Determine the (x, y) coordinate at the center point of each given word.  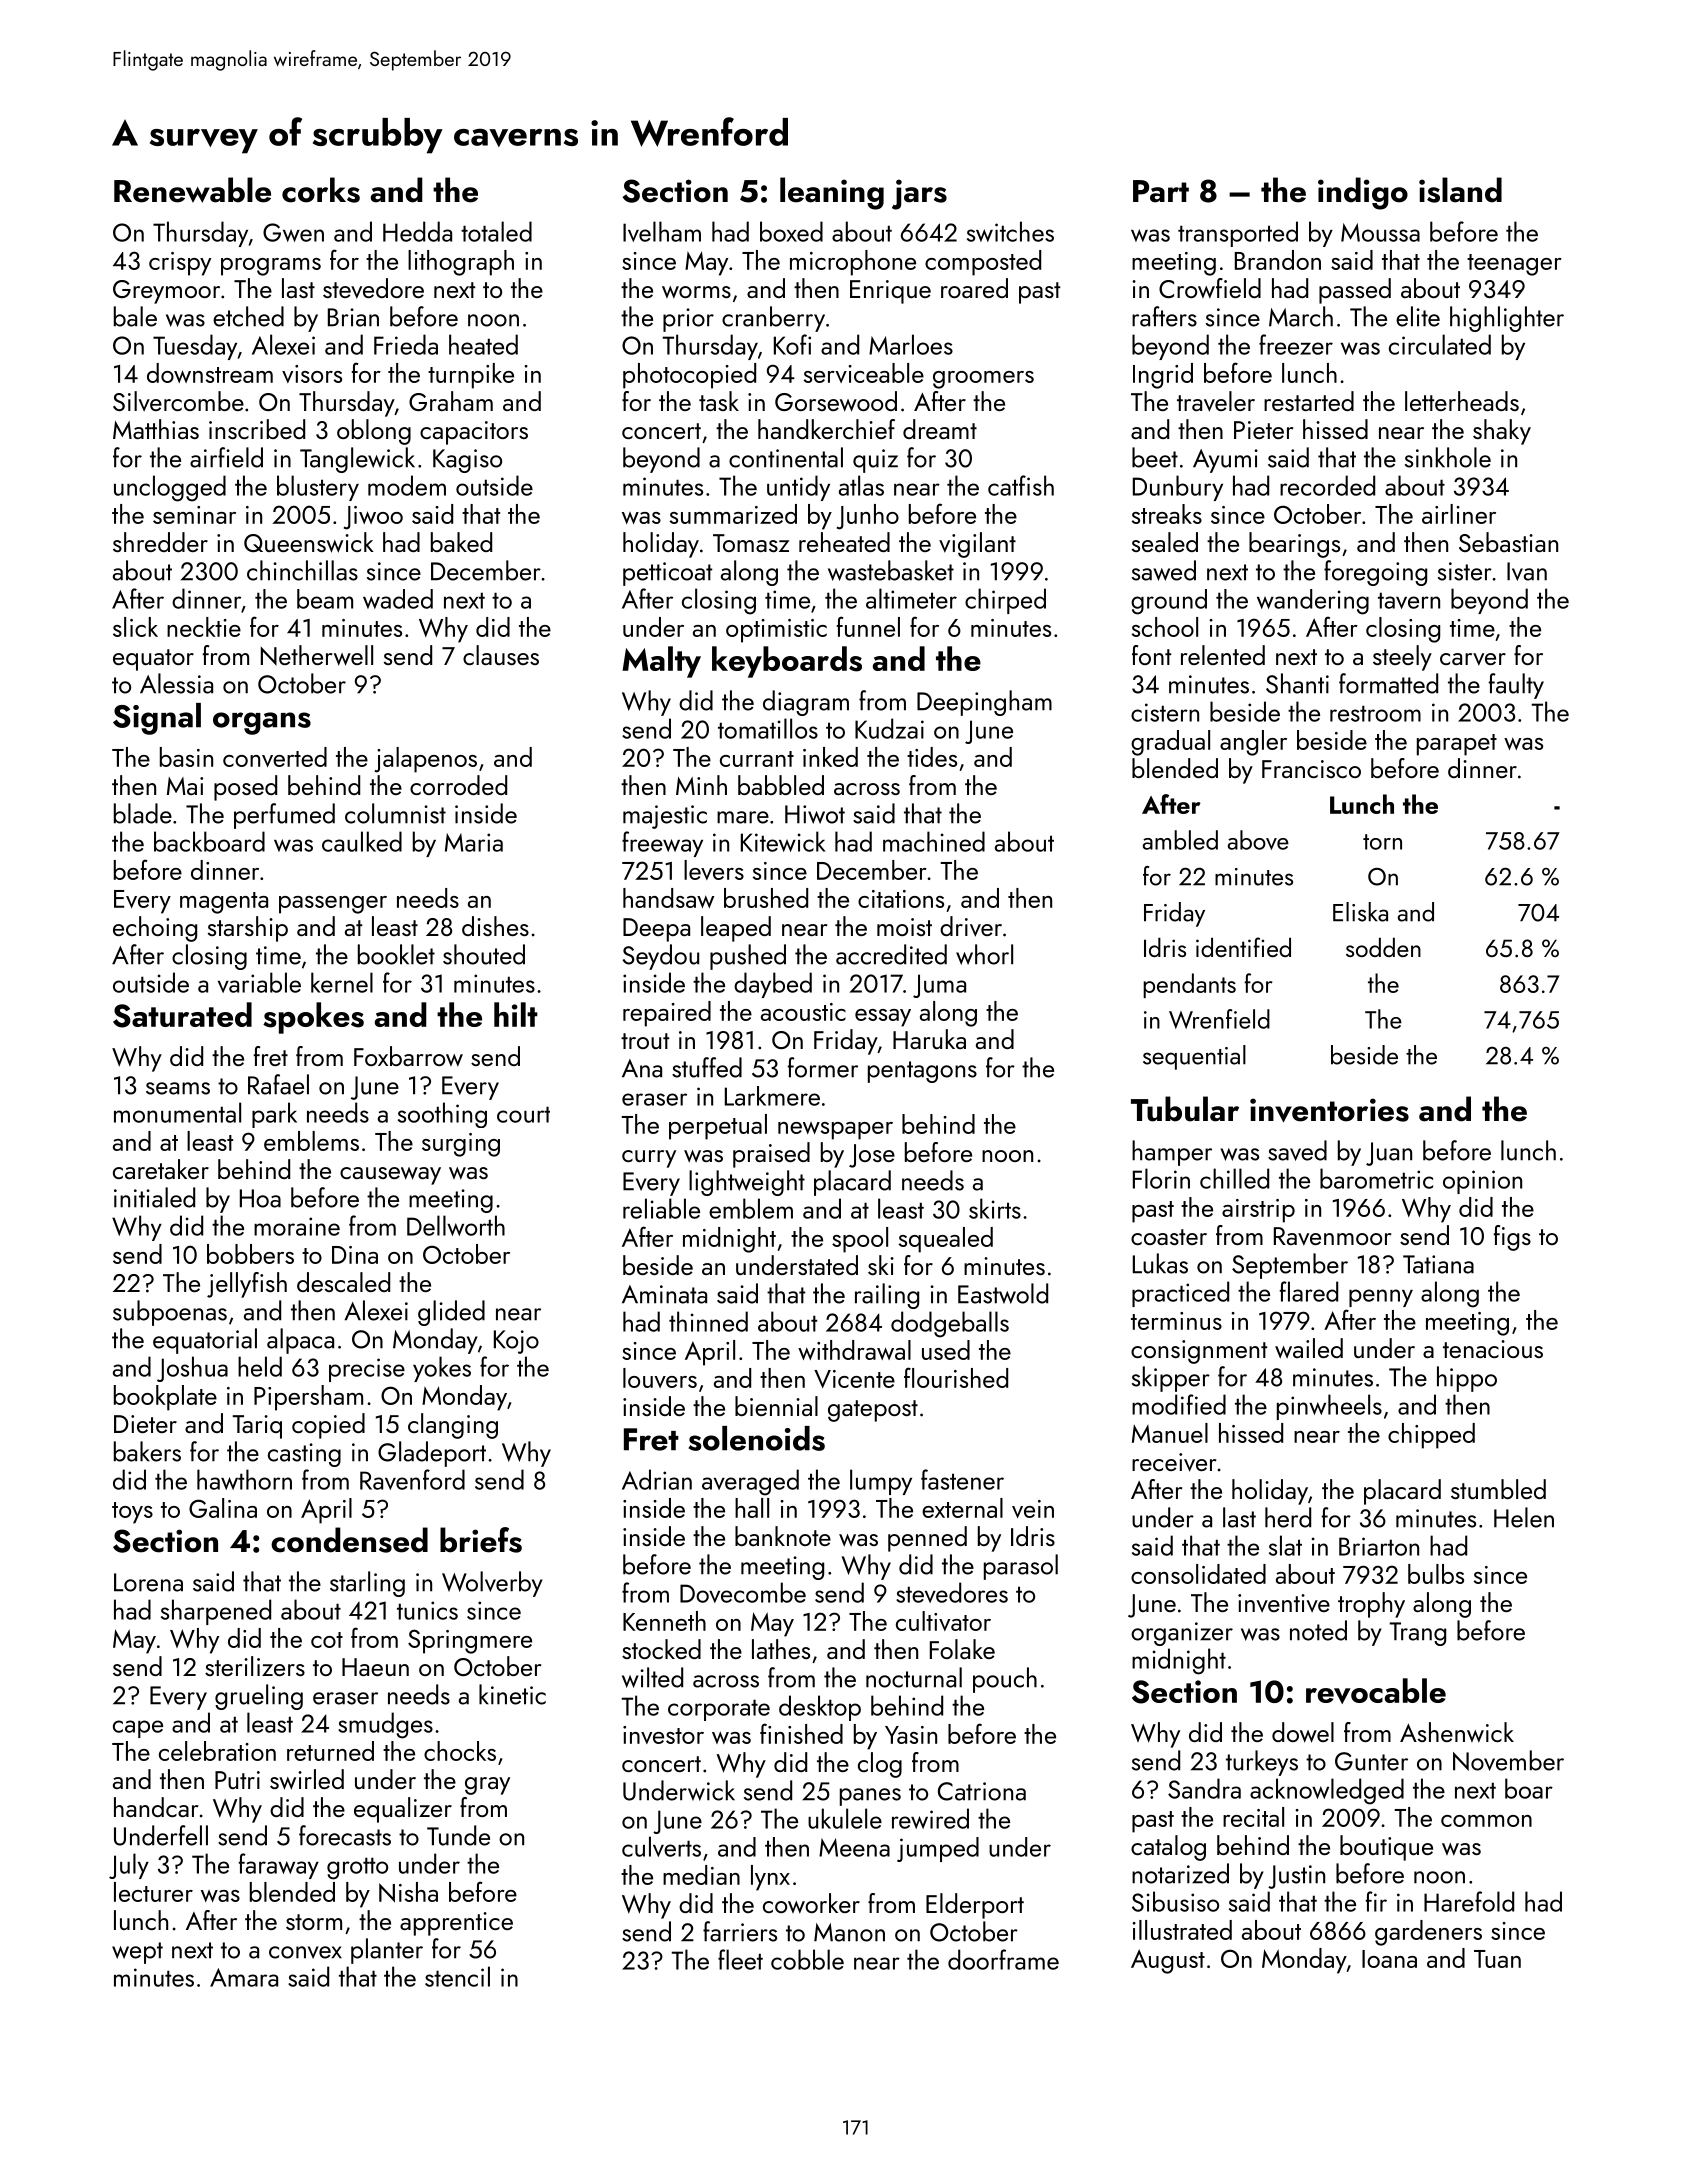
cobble (807, 1959)
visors (312, 374)
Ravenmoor (1332, 1236)
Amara (244, 1977)
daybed (773, 985)
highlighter (1507, 319)
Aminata (664, 1294)
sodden (1383, 947)
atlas (861, 485)
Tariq (257, 1427)
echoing (155, 929)
